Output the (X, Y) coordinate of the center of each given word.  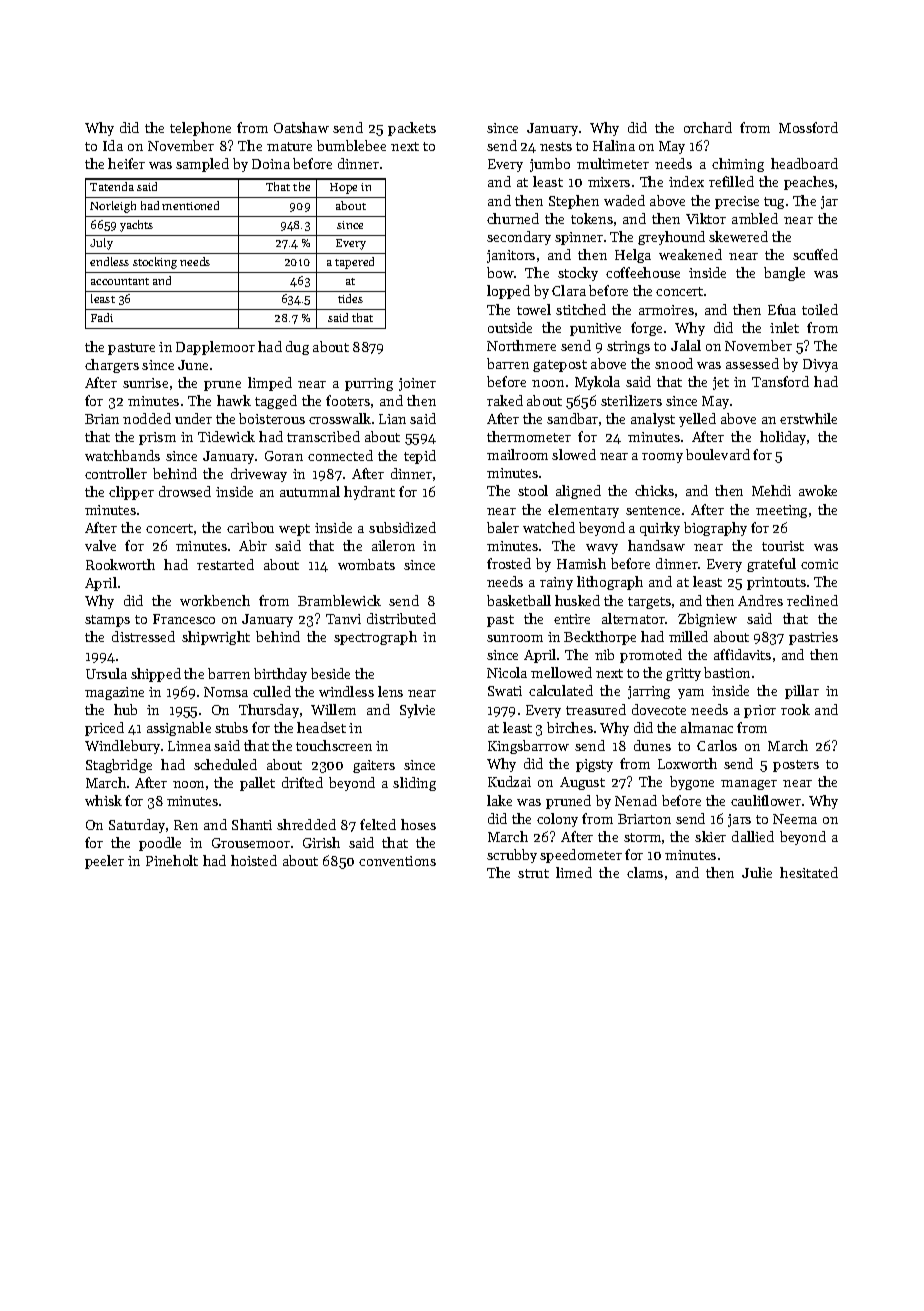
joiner (417, 384)
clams (645, 872)
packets (412, 129)
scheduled (225, 764)
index (686, 181)
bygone (692, 783)
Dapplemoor (215, 348)
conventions (397, 861)
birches (570, 727)
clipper (131, 493)
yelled (697, 420)
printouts (776, 583)
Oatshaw (301, 127)
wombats (366, 564)
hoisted (254, 860)
